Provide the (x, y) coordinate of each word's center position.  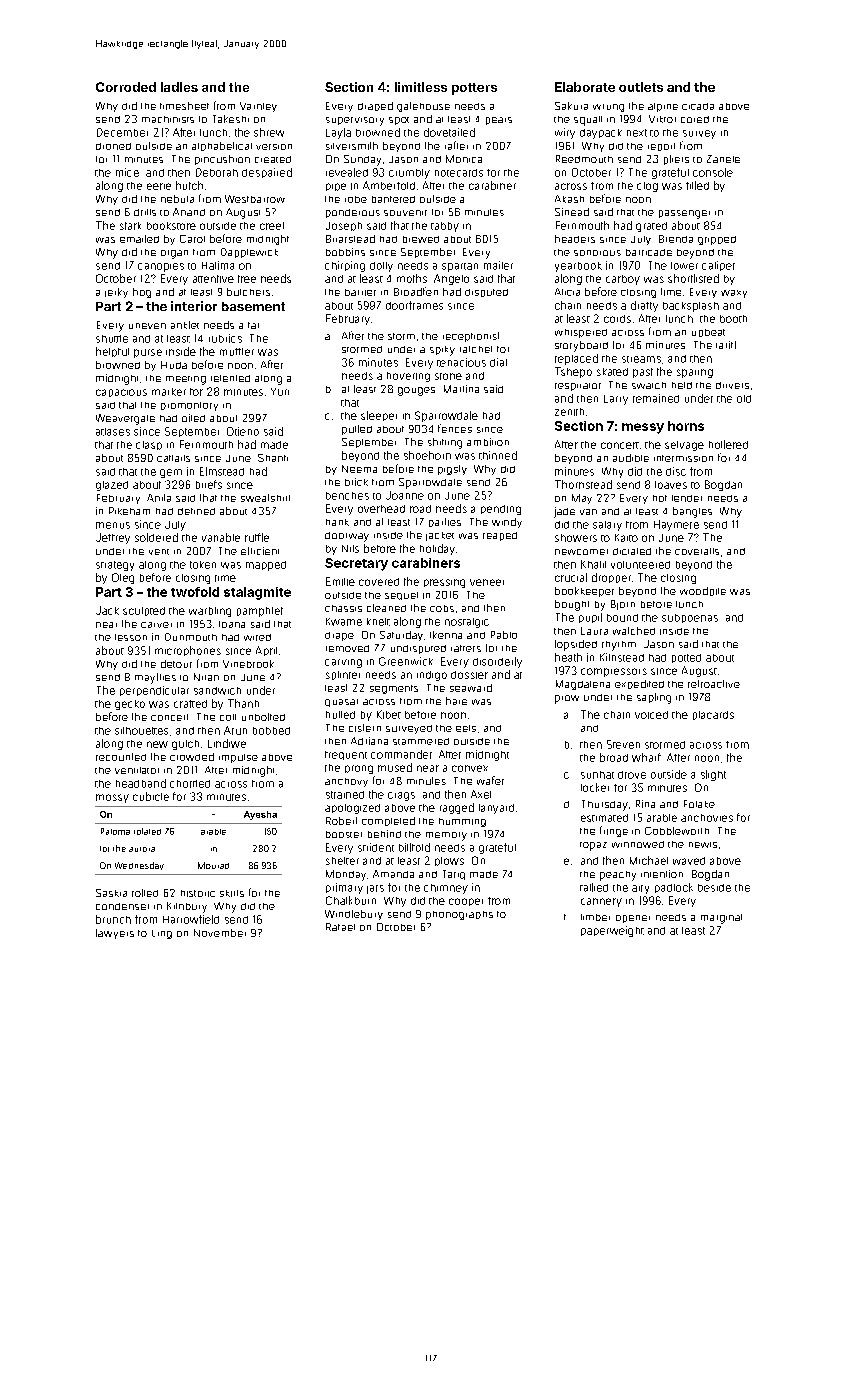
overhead (381, 509)
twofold (195, 592)
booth (733, 319)
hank (337, 522)
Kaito (626, 538)
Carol (192, 239)
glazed (112, 486)
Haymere (676, 525)
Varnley (258, 107)
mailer (498, 265)
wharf (646, 757)
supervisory (355, 121)
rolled (145, 893)
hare (456, 701)
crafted (190, 704)
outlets (641, 87)
